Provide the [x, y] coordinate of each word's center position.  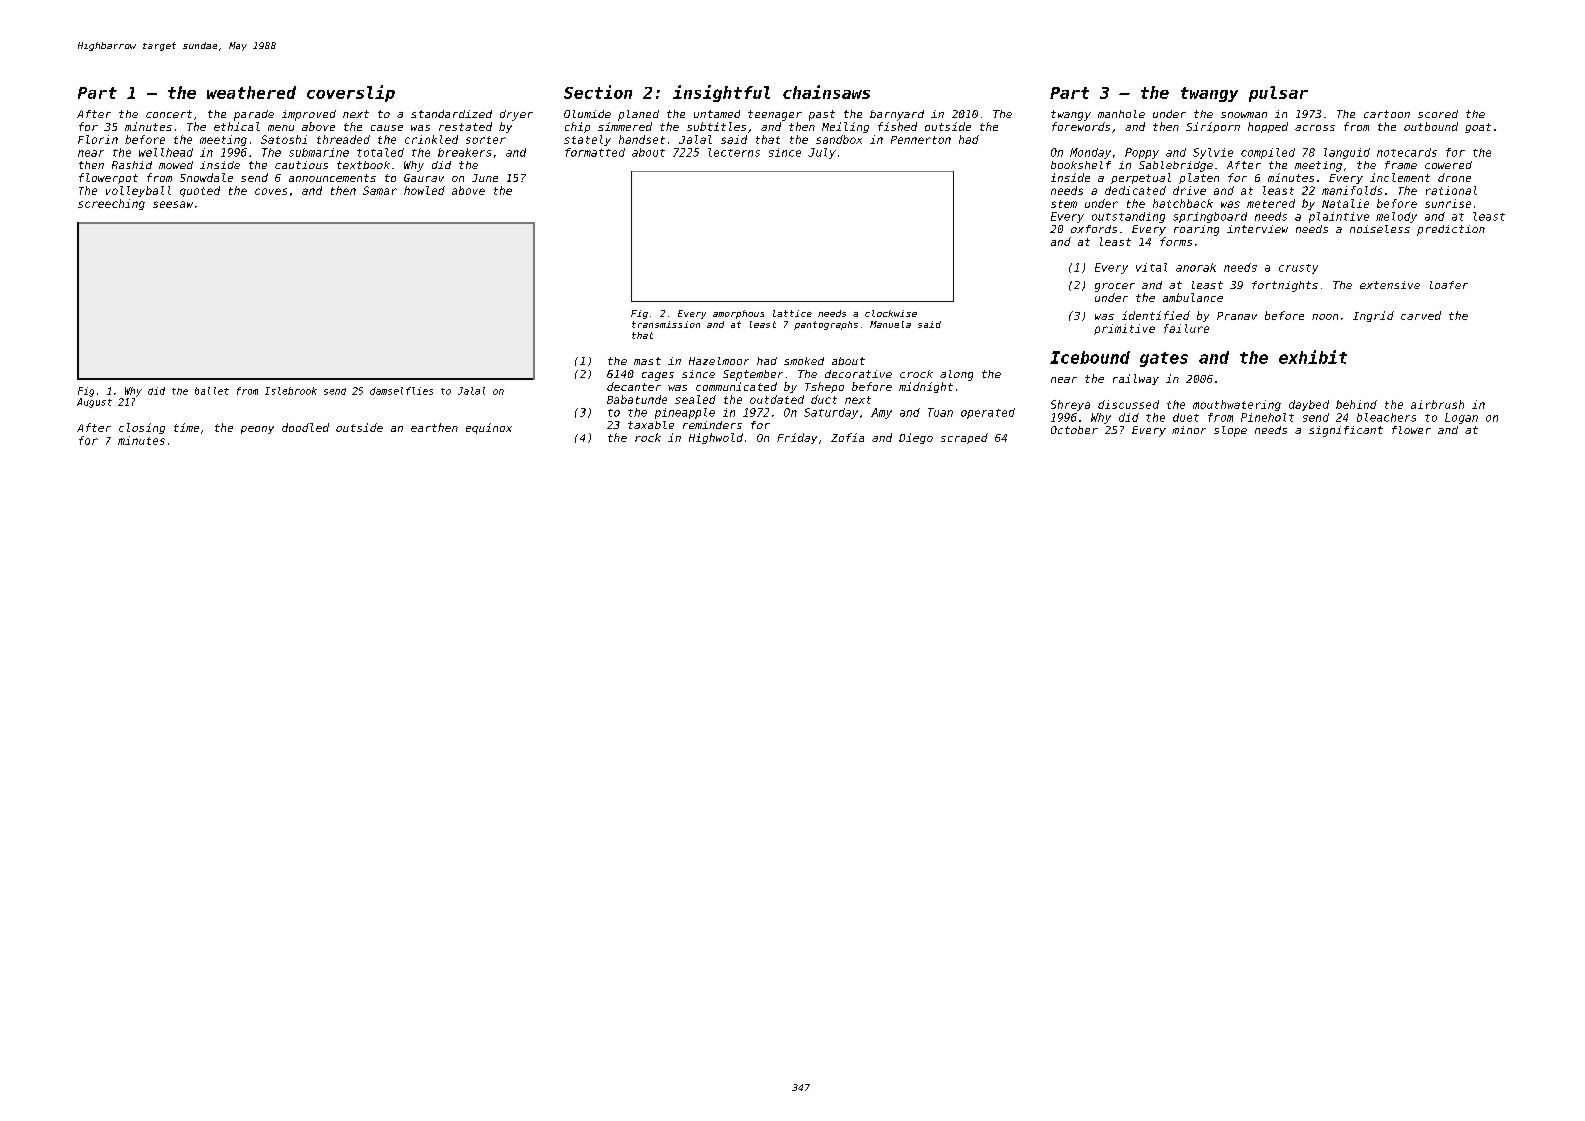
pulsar [1278, 94]
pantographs [826, 325]
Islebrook [291, 391]
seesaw [173, 204]
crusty [1298, 269]
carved [1421, 315]
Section [598, 92]
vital [1151, 267]
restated [465, 126]
